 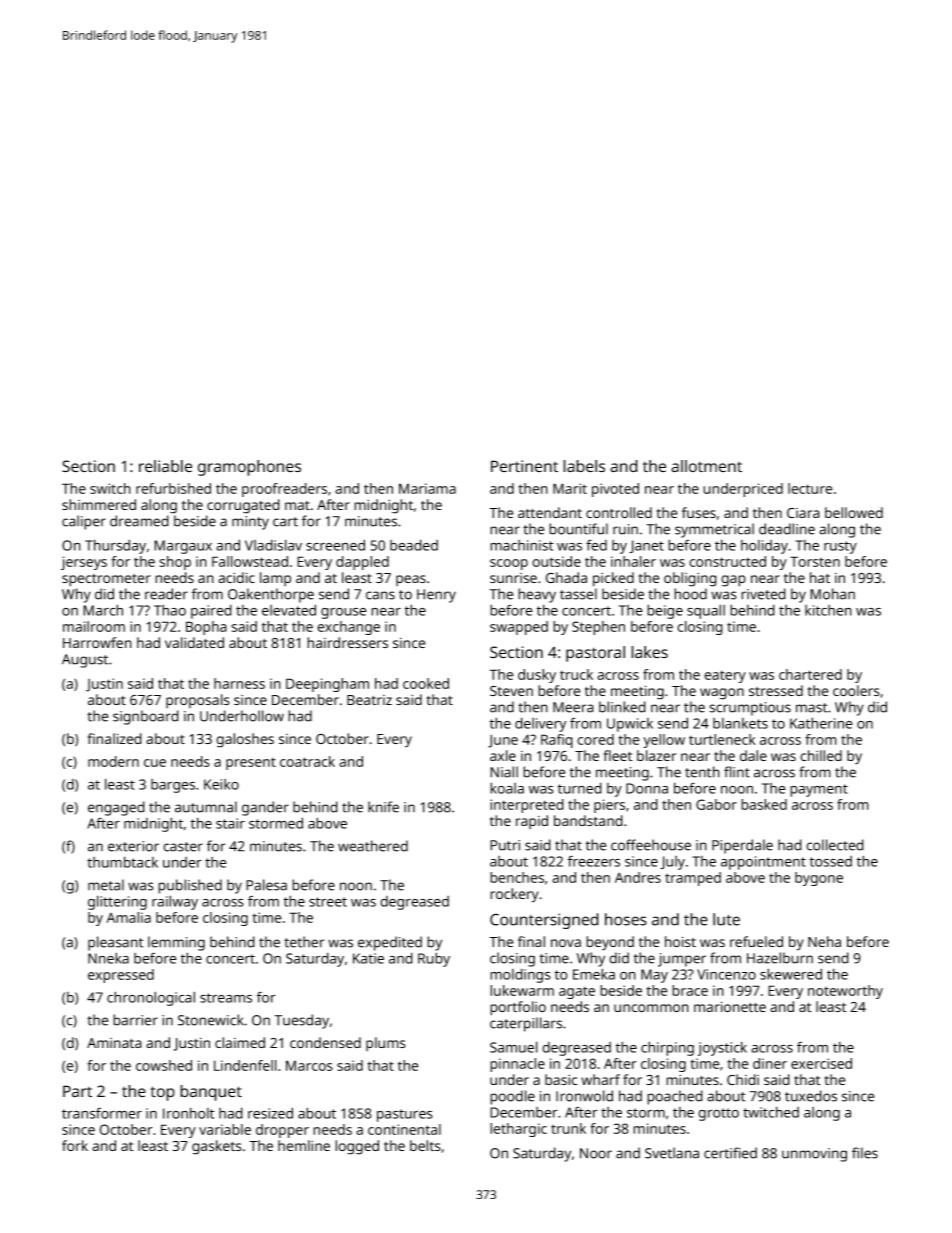 I want to click on allotment, so click(x=706, y=466).
